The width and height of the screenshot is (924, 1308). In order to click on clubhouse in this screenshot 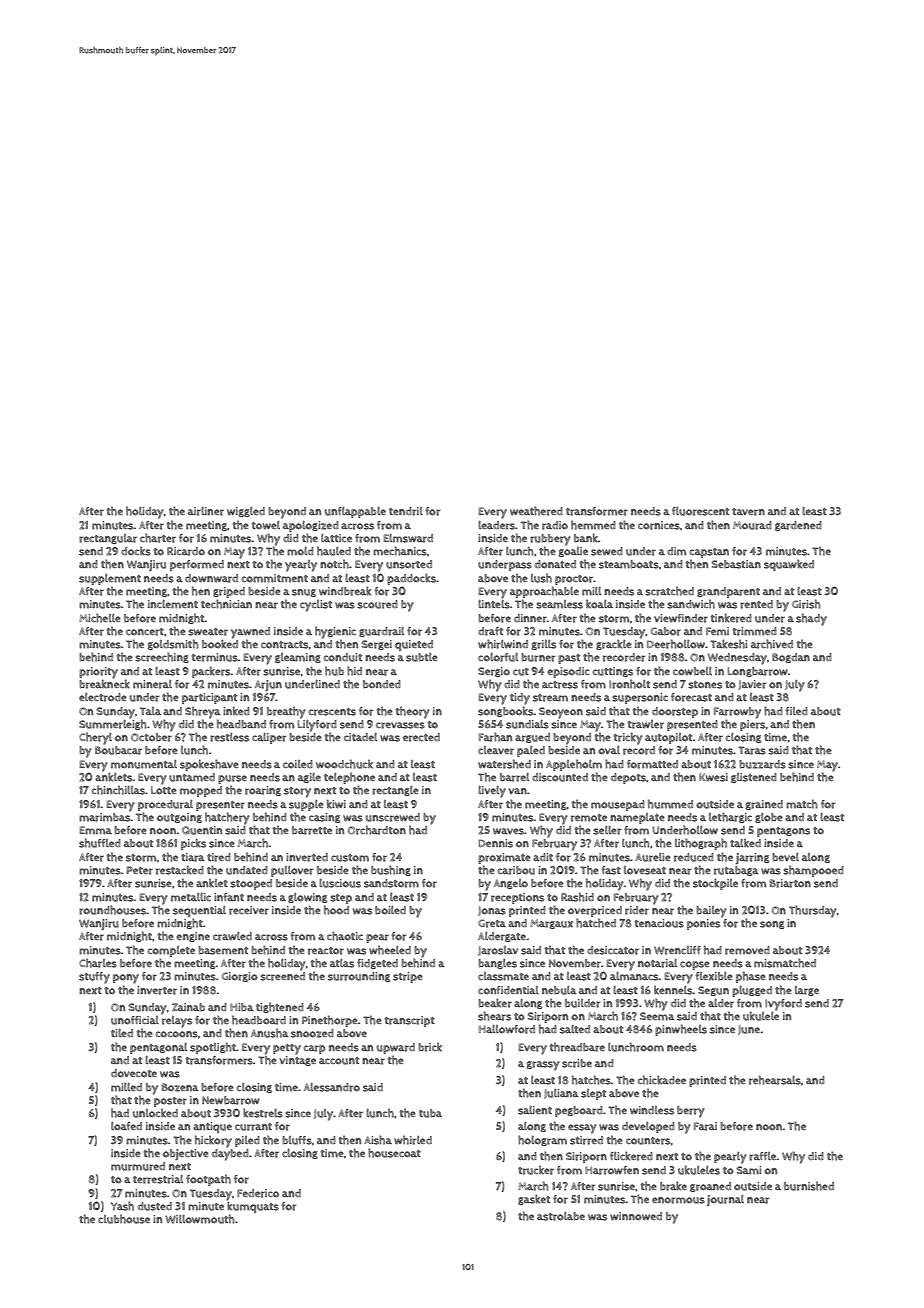, I will do `click(124, 1219)`.
